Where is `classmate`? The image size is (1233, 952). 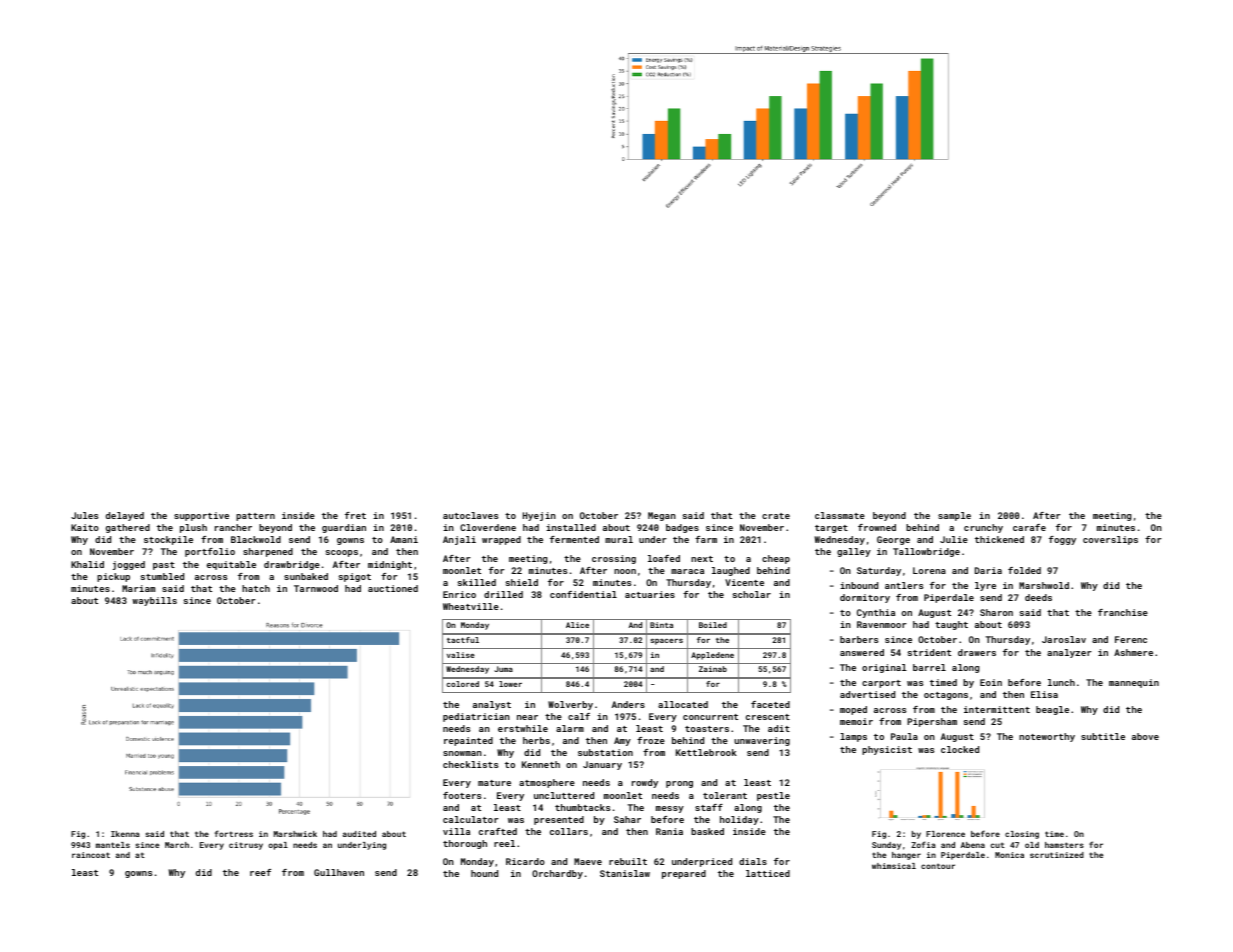
classmate is located at coordinates (840, 515).
